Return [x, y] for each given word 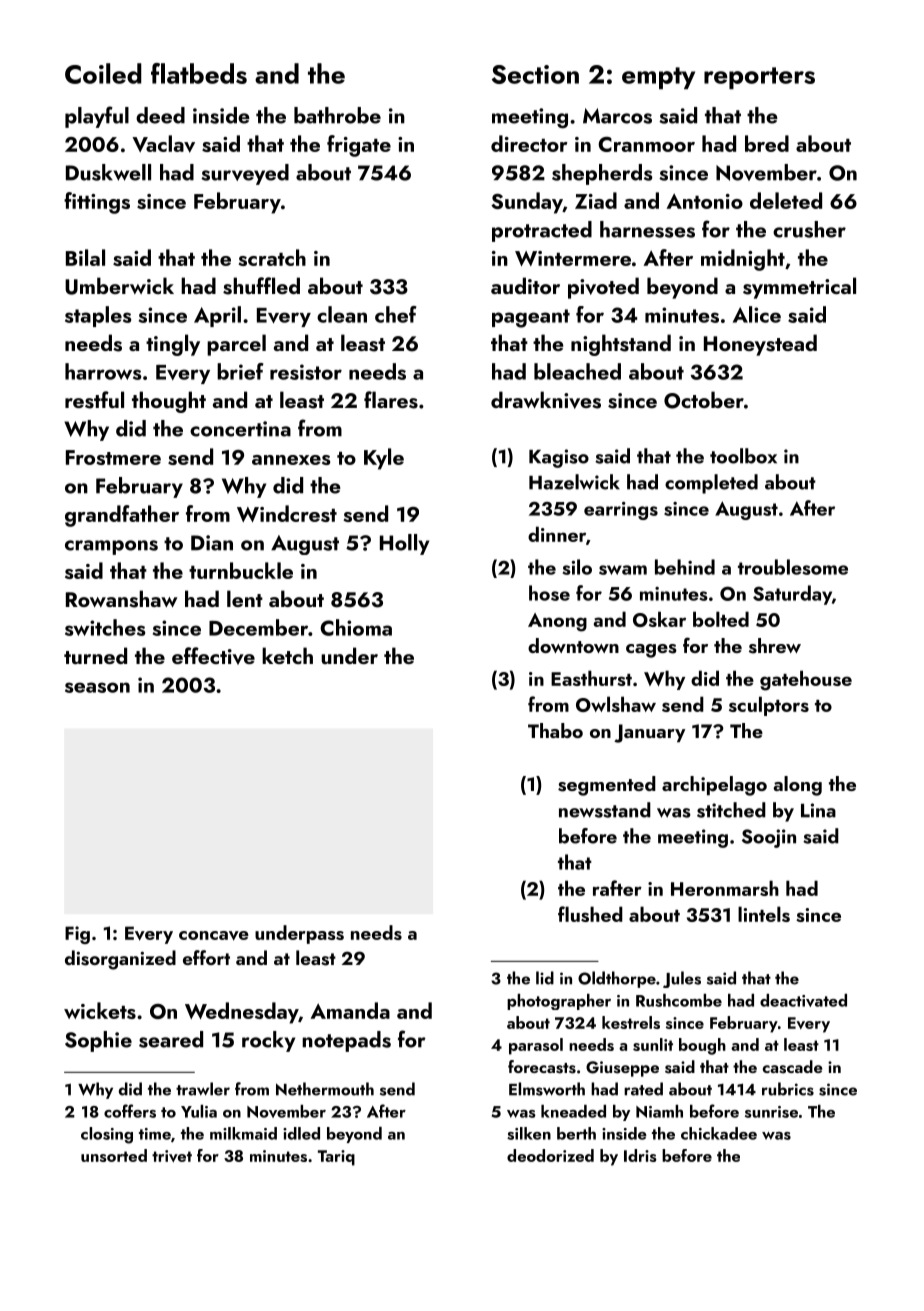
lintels [764, 914]
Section [535, 74]
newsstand [605, 810]
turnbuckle [241, 570]
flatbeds [199, 73]
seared [171, 1039]
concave [214, 936]
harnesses [647, 229]
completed [711, 484]
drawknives [546, 400]
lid [545, 978]
